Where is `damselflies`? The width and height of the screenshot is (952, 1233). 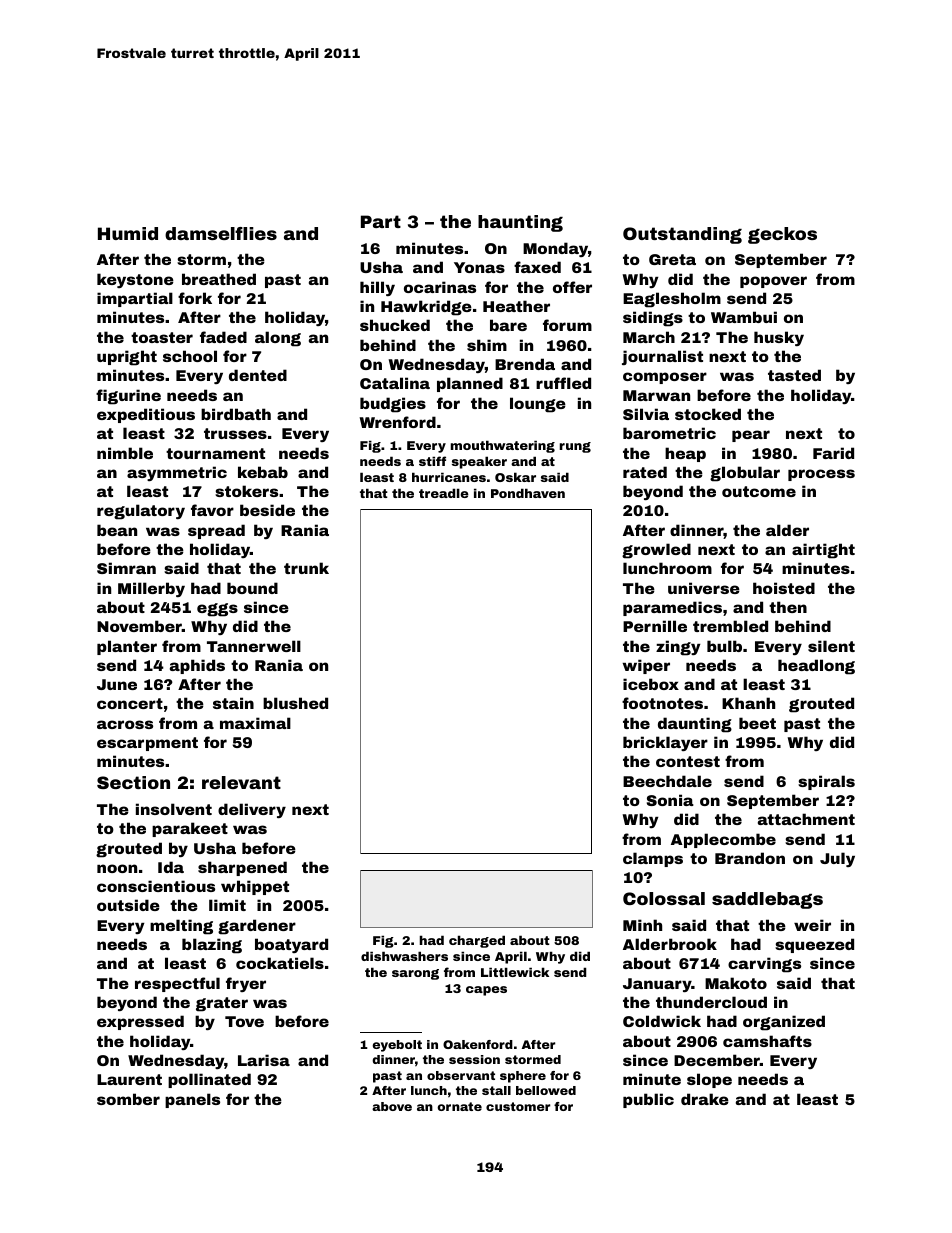 damselflies is located at coordinates (221, 233).
